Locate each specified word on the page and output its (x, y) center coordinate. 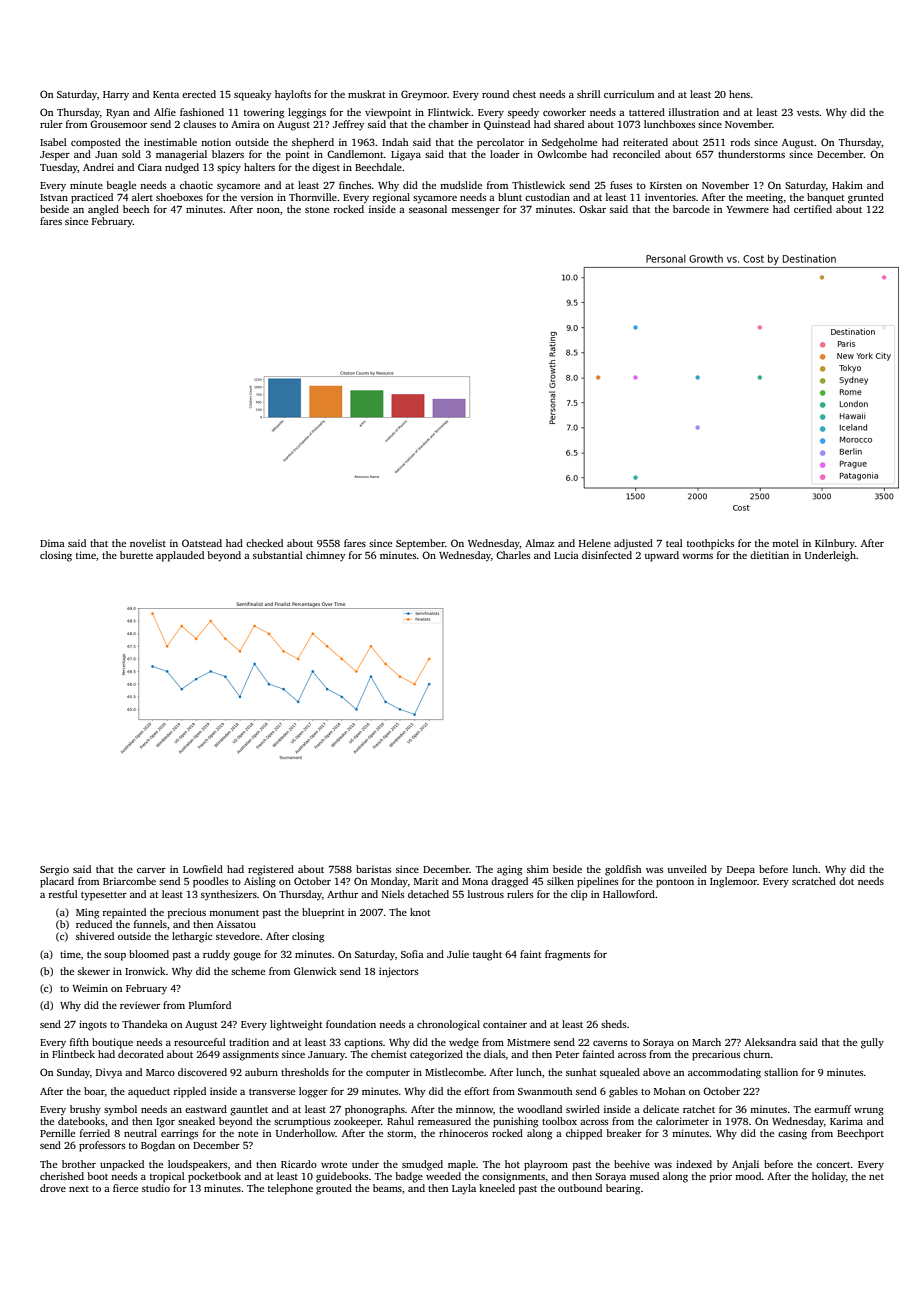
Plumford (210, 1005)
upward (661, 556)
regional (391, 198)
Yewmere (747, 209)
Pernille (57, 1133)
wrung (869, 1112)
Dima (52, 543)
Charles (513, 555)
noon (268, 210)
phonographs (375, 1110)
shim (538, 869)
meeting (764, 198)
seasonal (428, 209)
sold (131, 154)
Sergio (54, 870)
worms (697, 556)
